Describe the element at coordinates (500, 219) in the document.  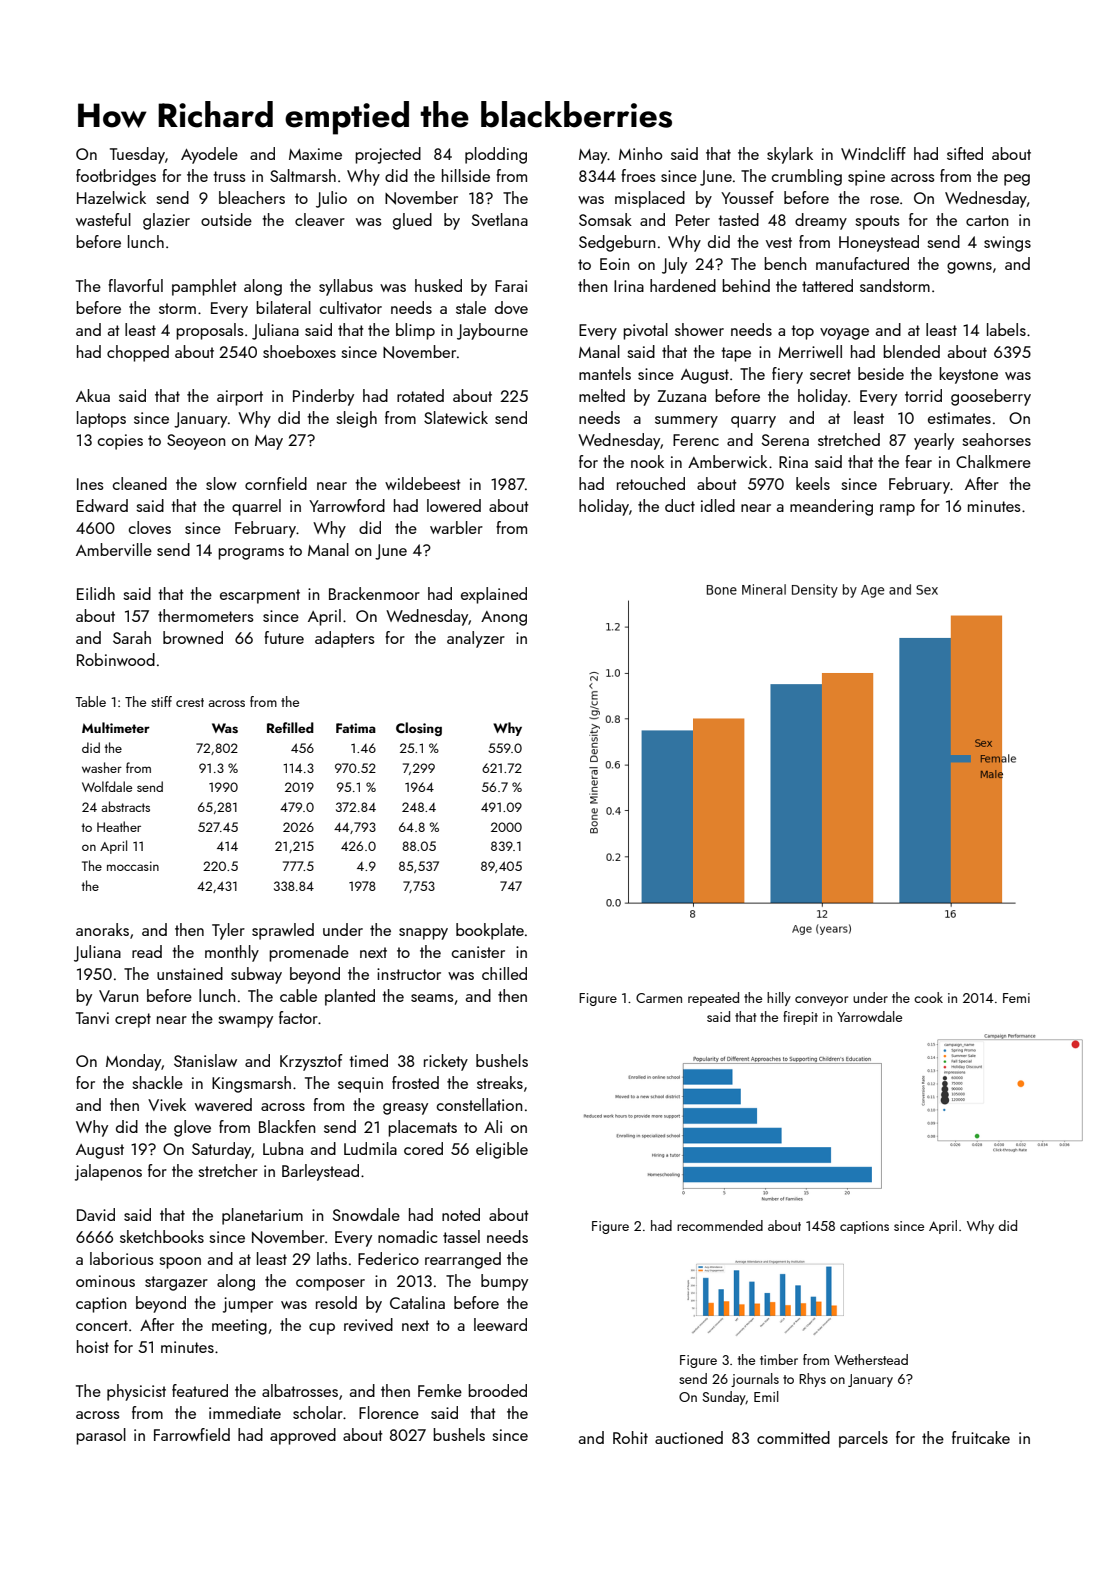
I see `Svetlana` at that location.
